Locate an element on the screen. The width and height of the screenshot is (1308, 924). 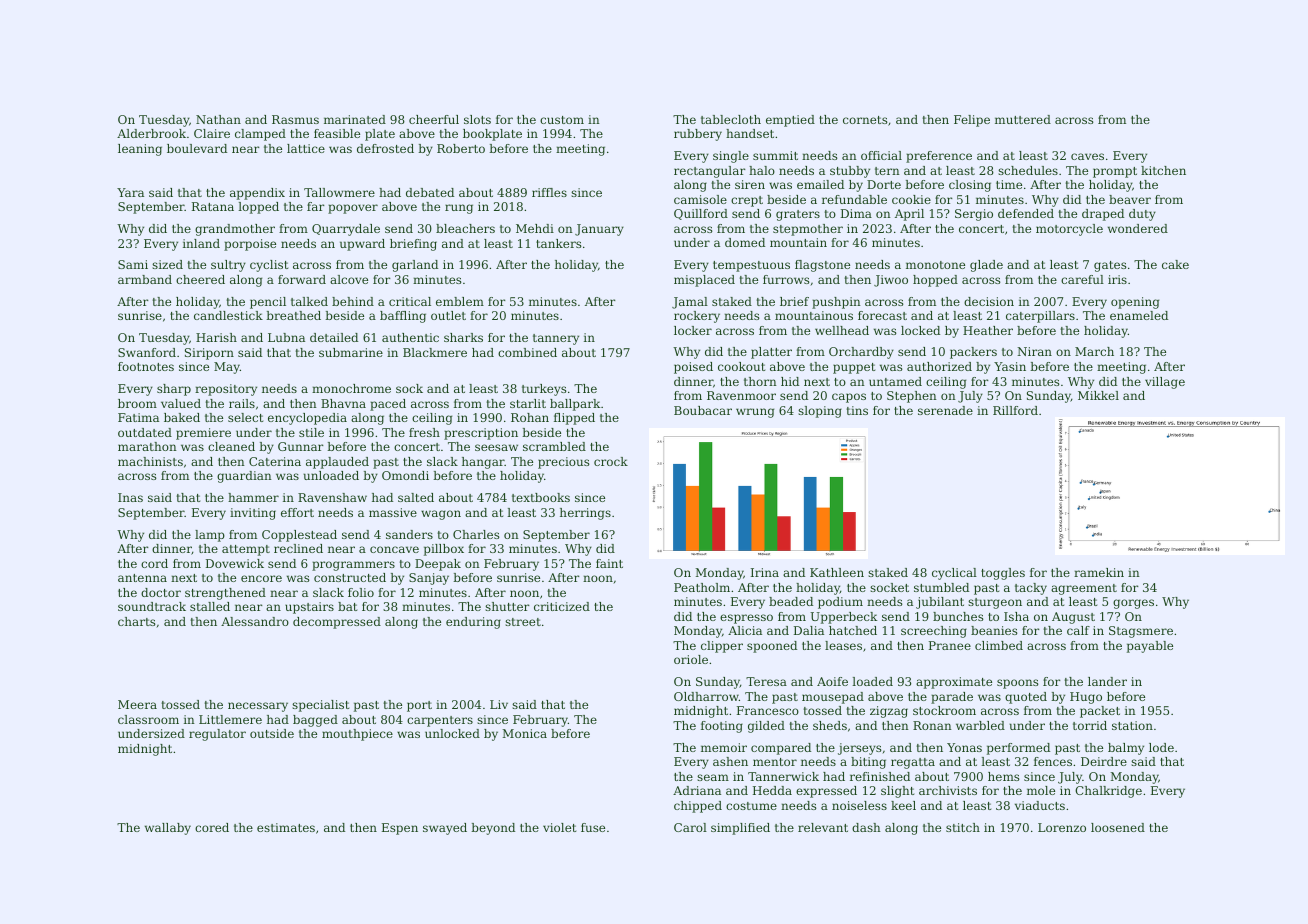
agreement is located at coordinates (1084, 589).
